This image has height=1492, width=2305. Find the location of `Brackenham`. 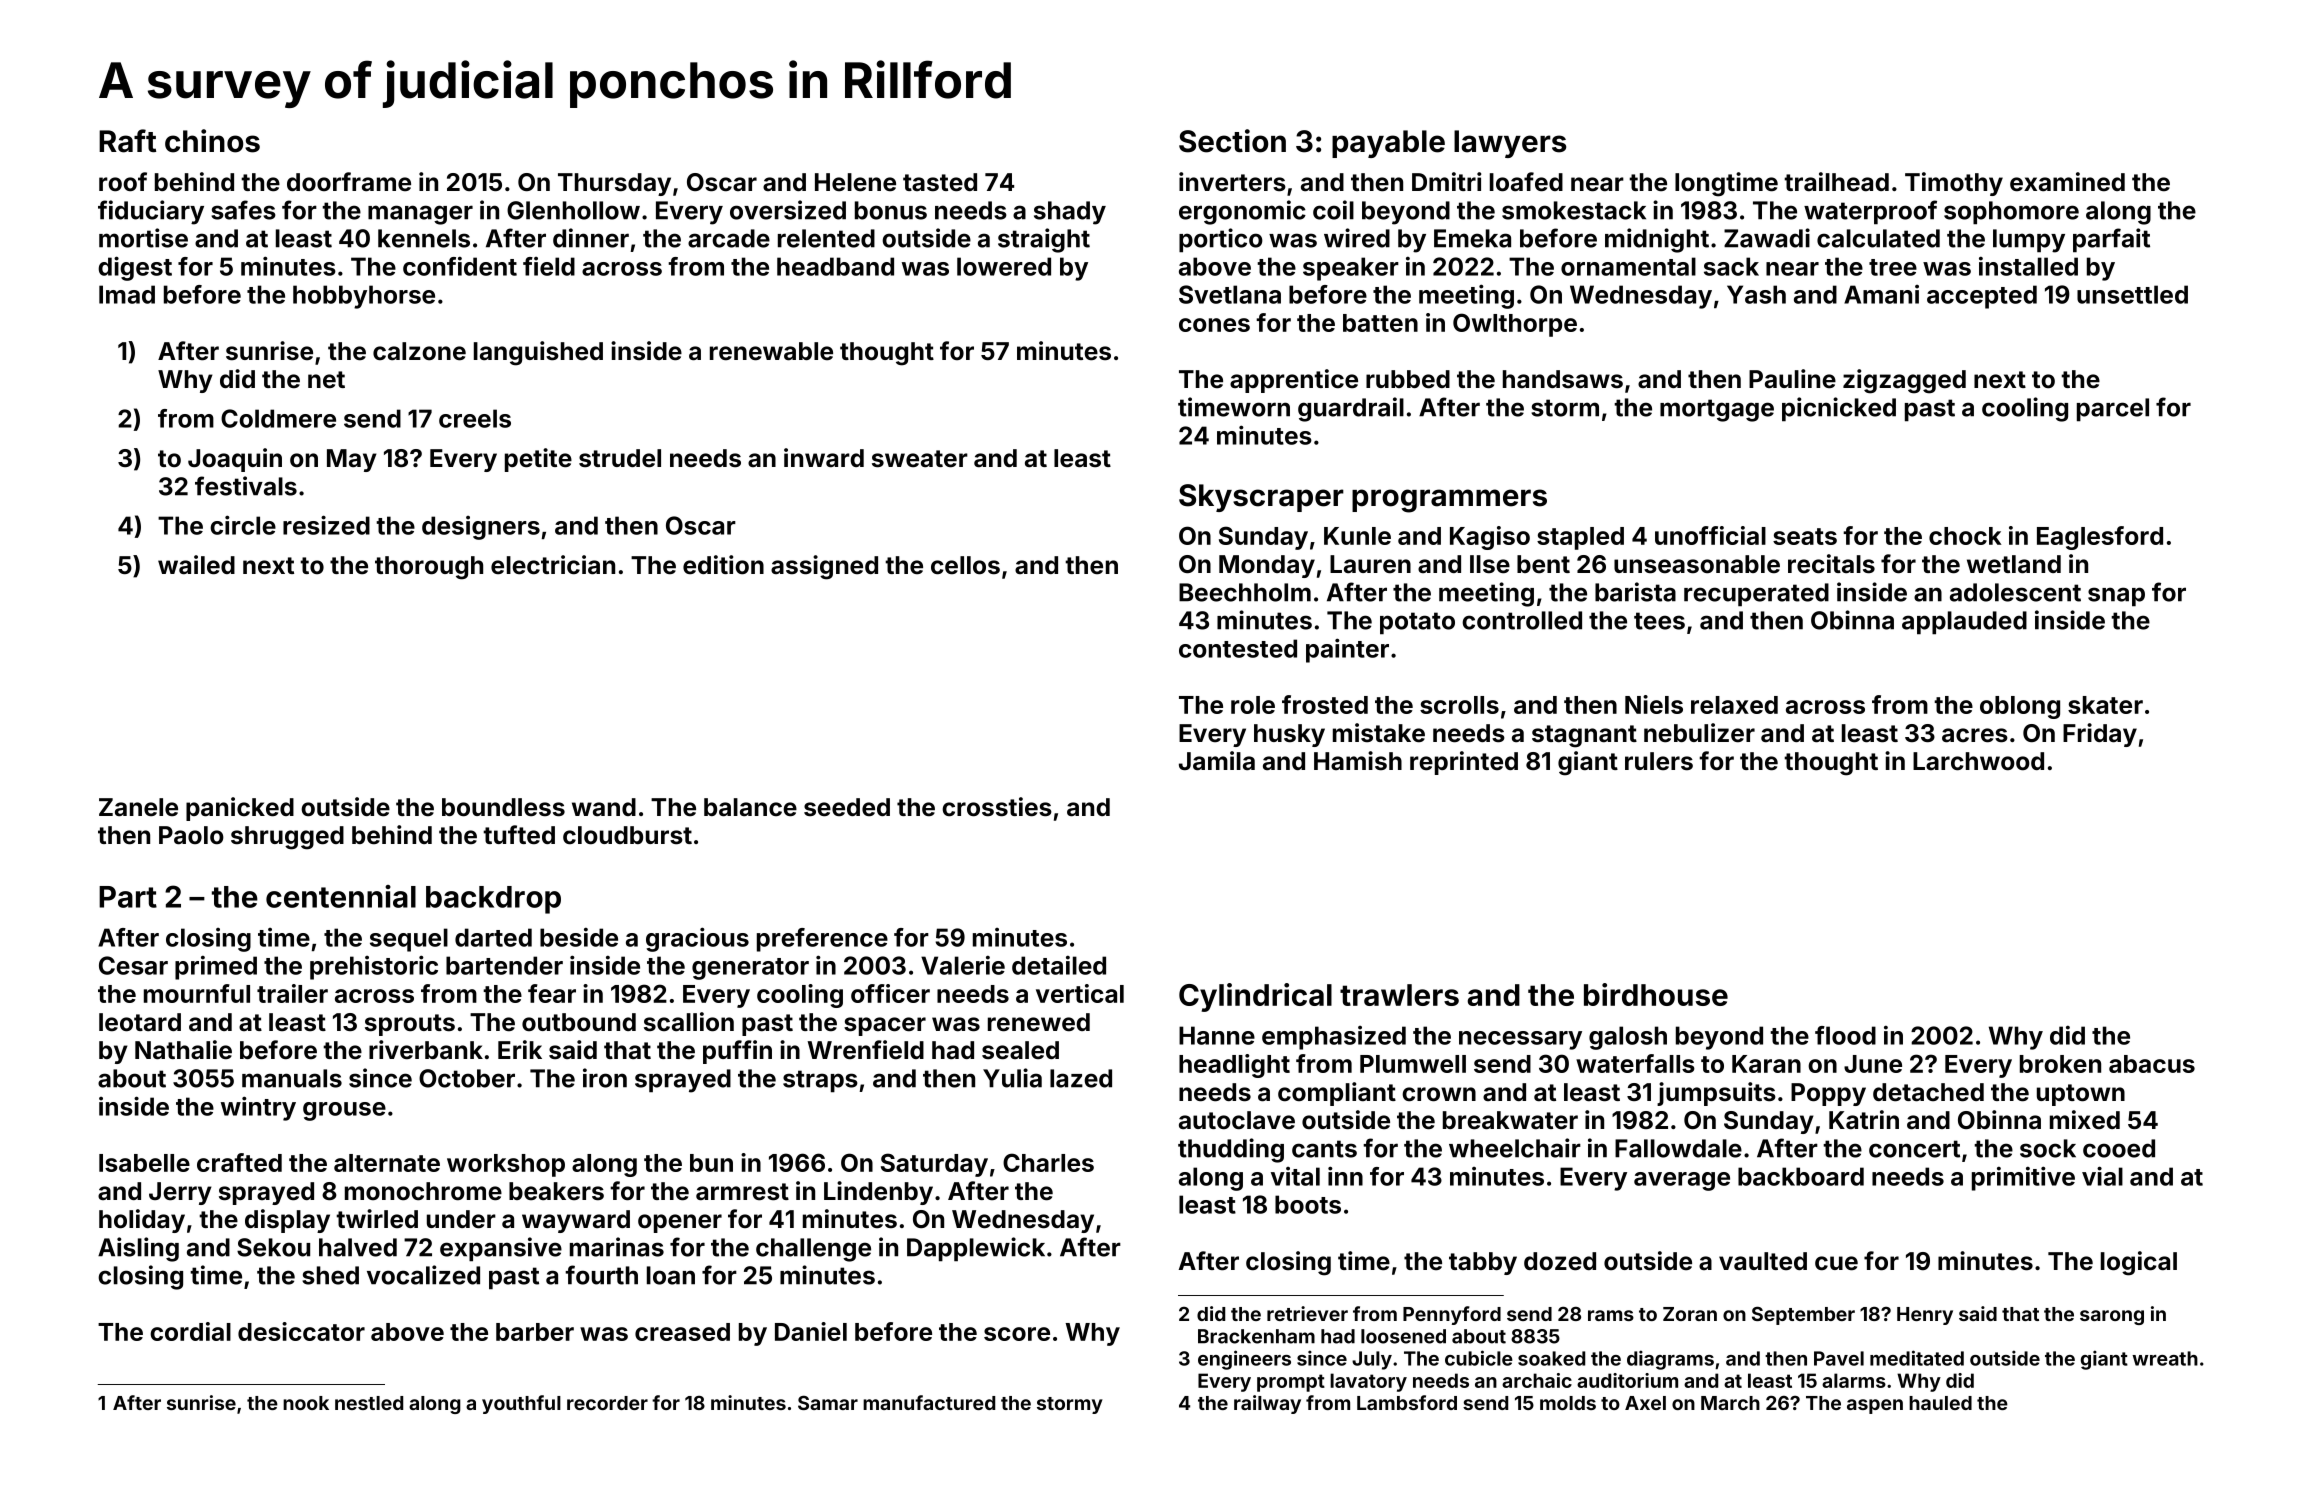

Brackenham is located at coordinates (1256, 1336).
